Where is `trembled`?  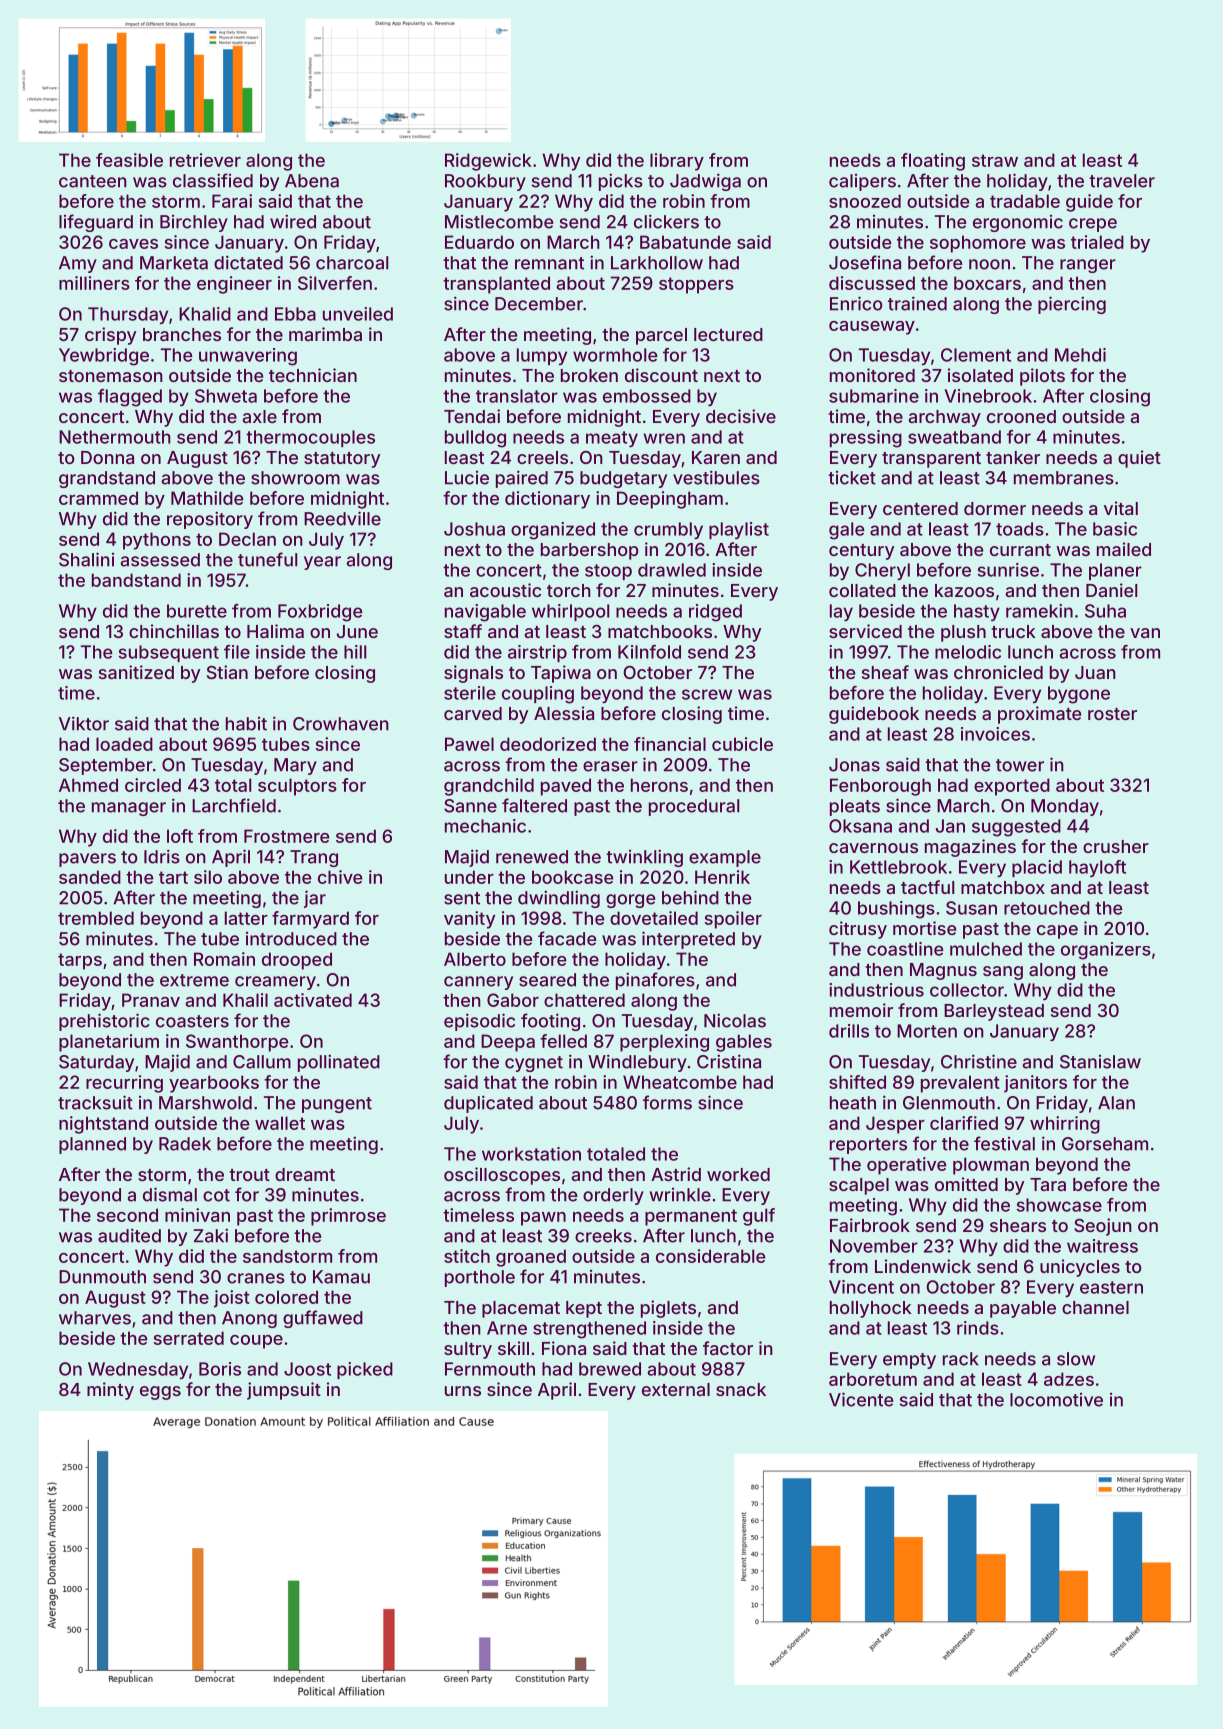 trembled is located at coordinates (96, 918).
